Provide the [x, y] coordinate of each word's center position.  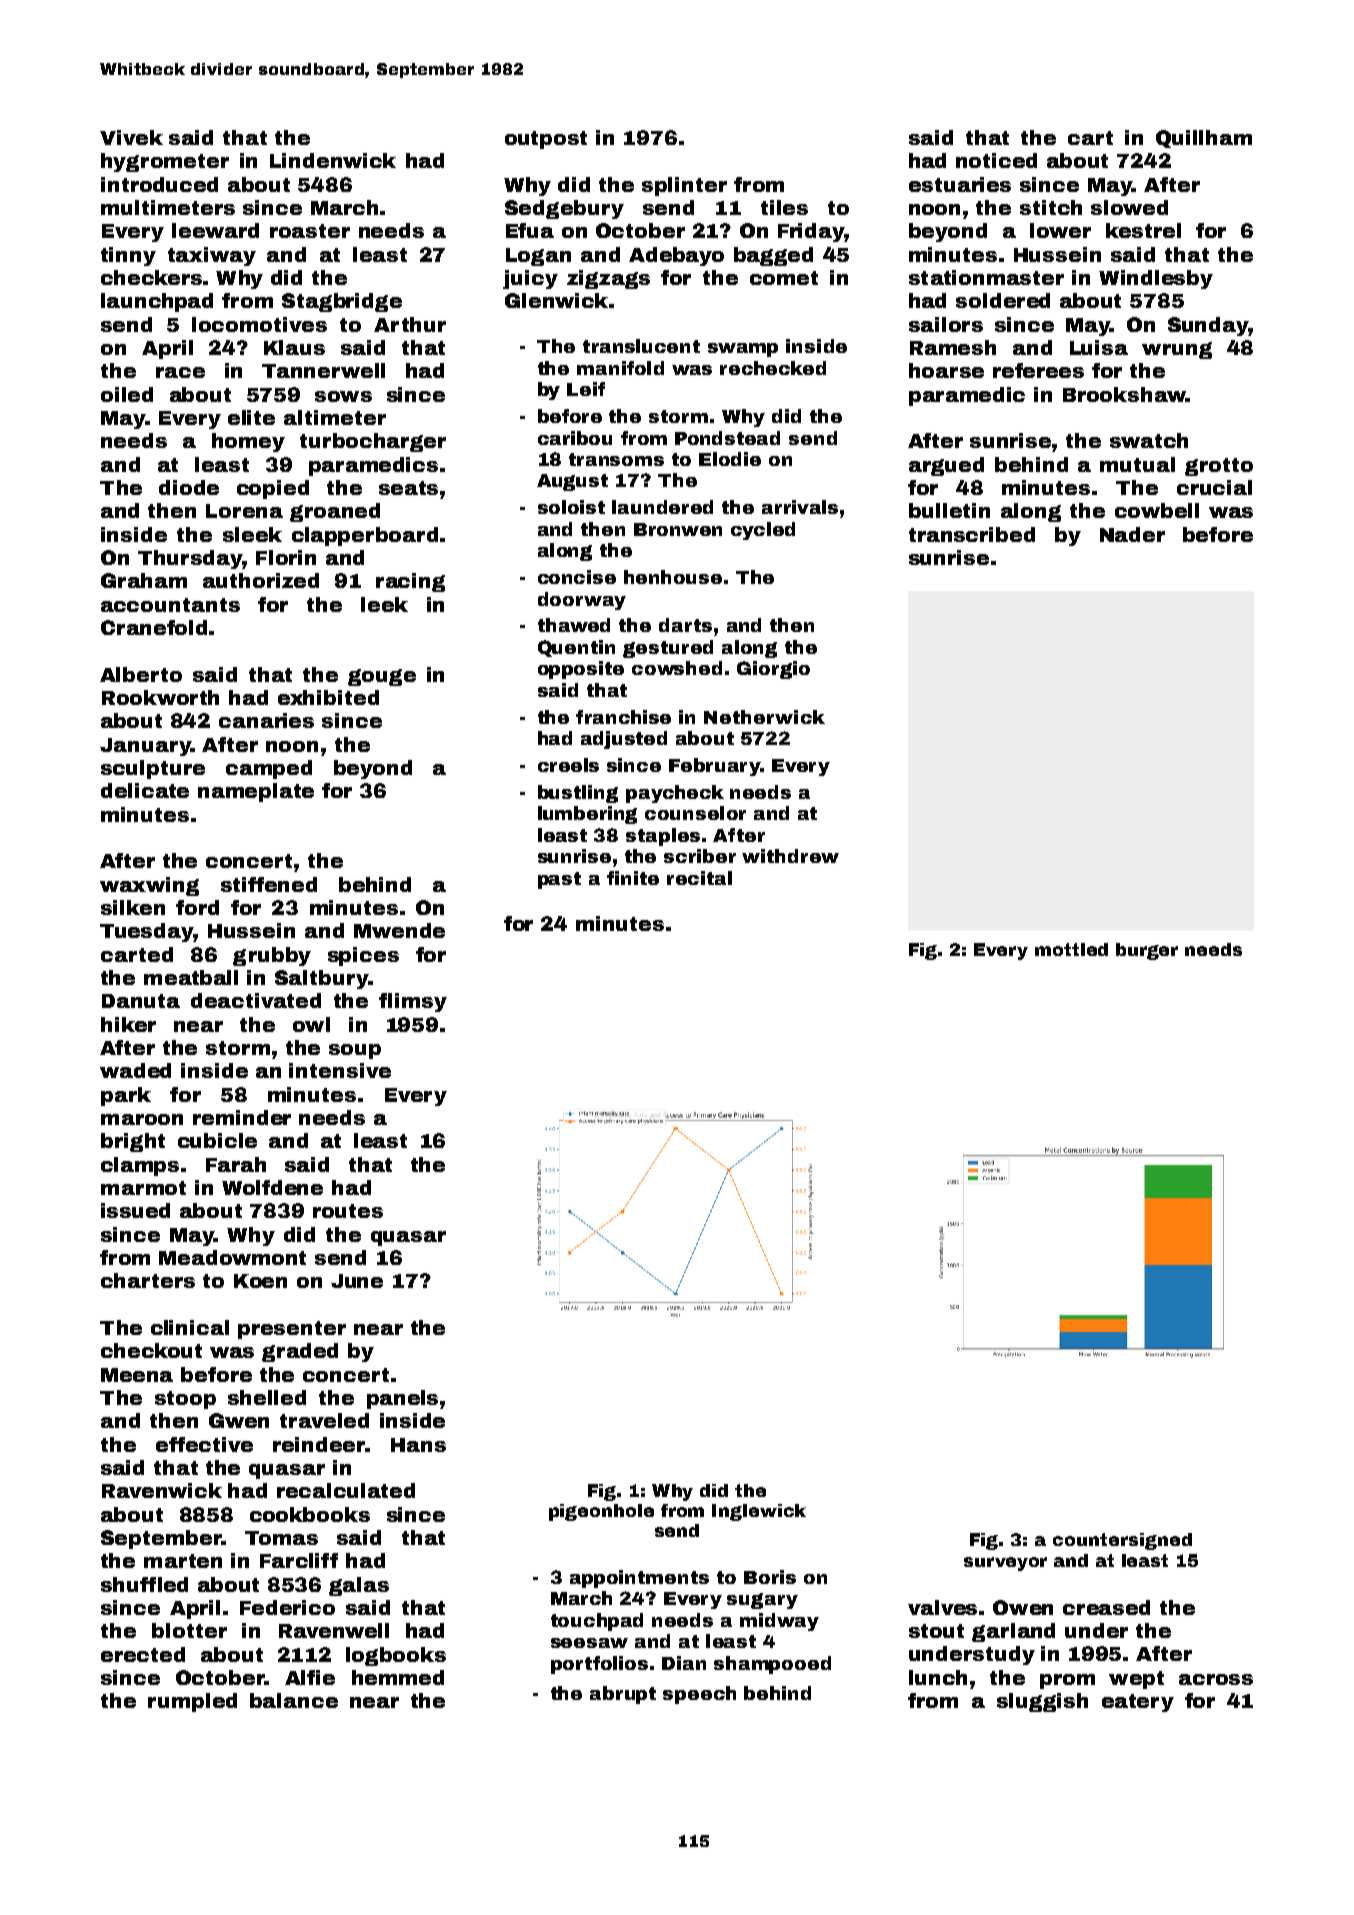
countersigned [1122, 1541]
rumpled [192, 1702]
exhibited [328, 697]
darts [685, 625]
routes [348, 1211]
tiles [784, 207]
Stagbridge [342, 302]
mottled [1071, 949]
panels [402, 1399]
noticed [996, 160]
